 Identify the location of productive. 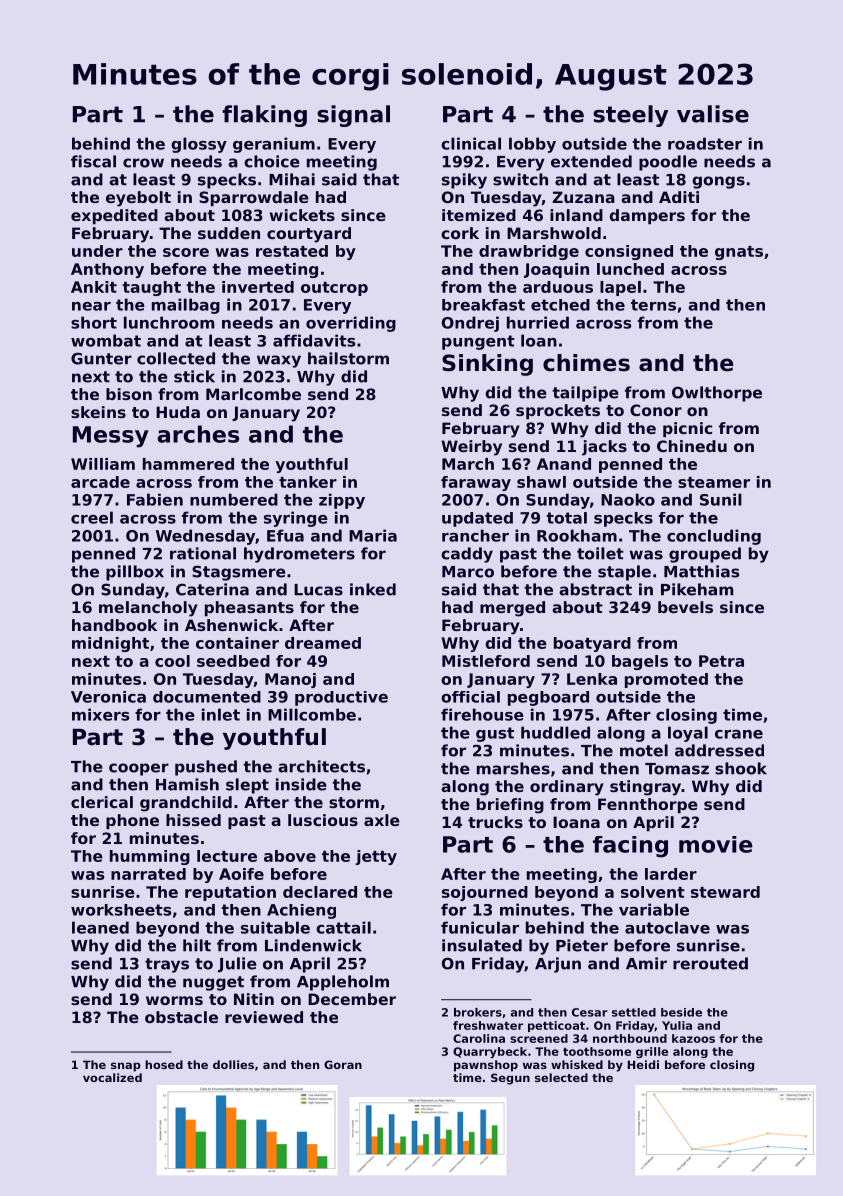
(341, 698).
